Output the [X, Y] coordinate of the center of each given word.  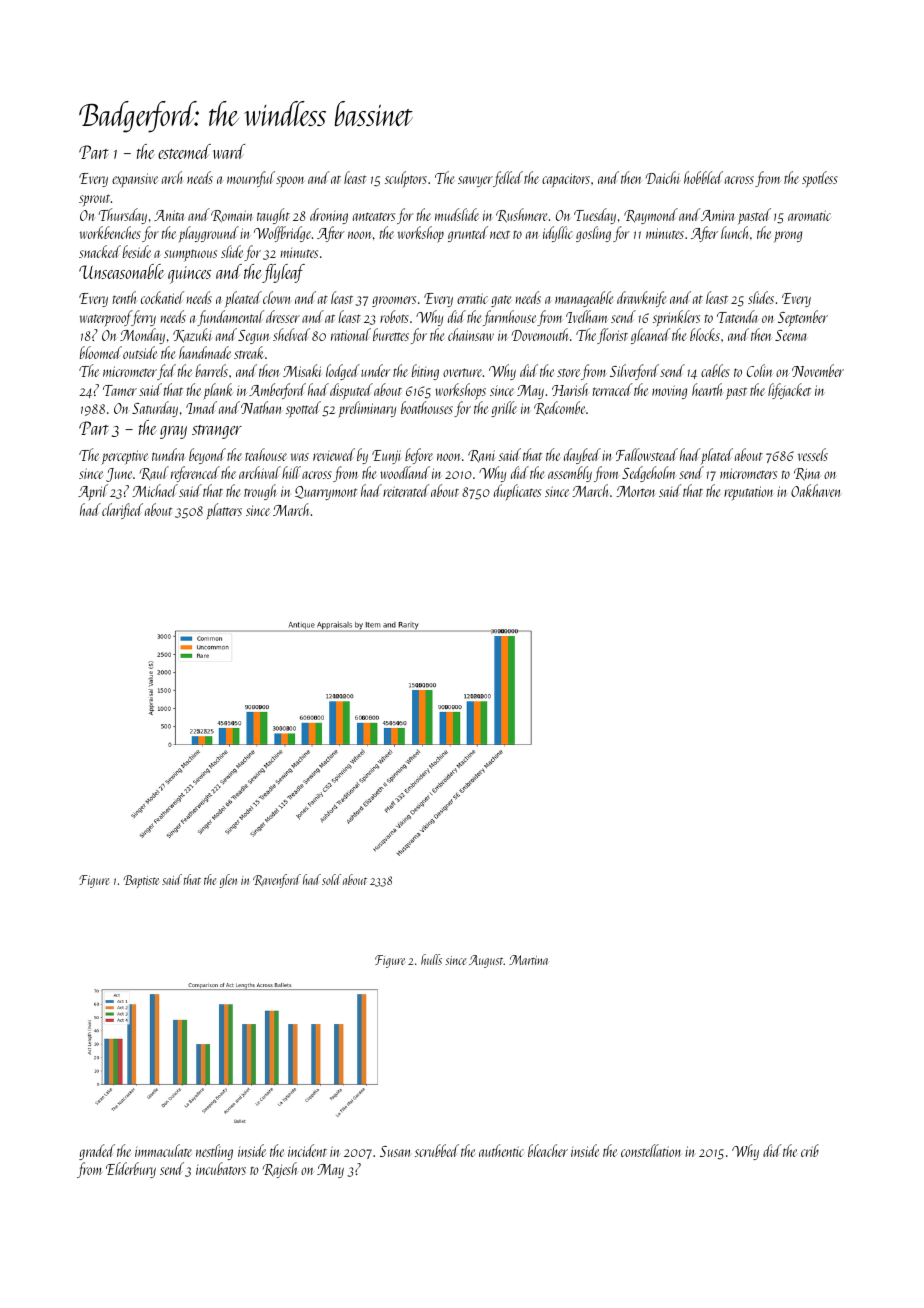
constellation [651, 1150]
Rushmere [521, 215]
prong [788, 236]
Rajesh [280, 1170]
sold [331, 879]
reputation [748, 493]
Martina [528, 960]
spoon [290, 182]
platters [224, 511]
